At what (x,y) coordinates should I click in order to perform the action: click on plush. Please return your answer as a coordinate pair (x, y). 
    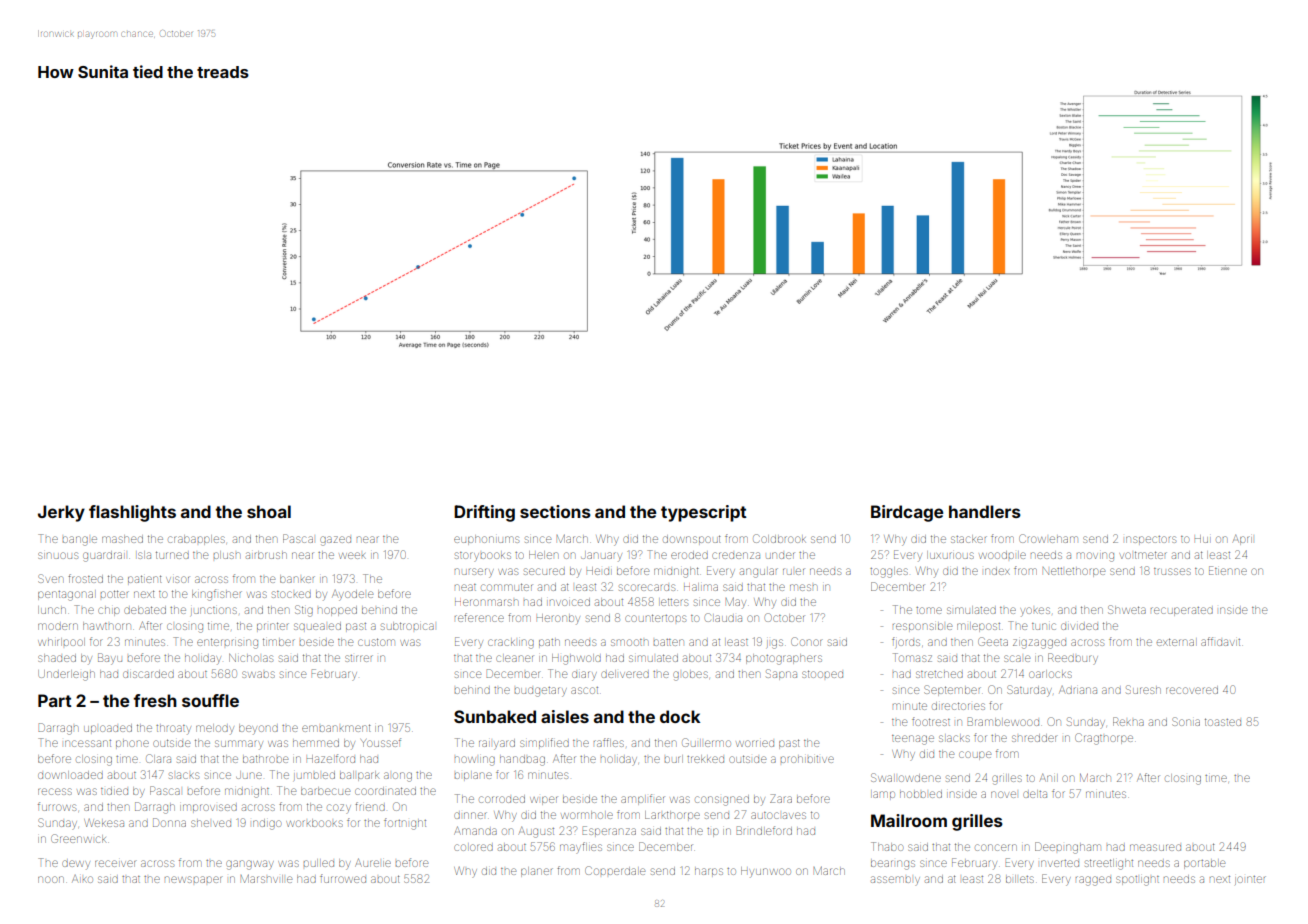
    Looking at the image, I should click on (226, 555).
